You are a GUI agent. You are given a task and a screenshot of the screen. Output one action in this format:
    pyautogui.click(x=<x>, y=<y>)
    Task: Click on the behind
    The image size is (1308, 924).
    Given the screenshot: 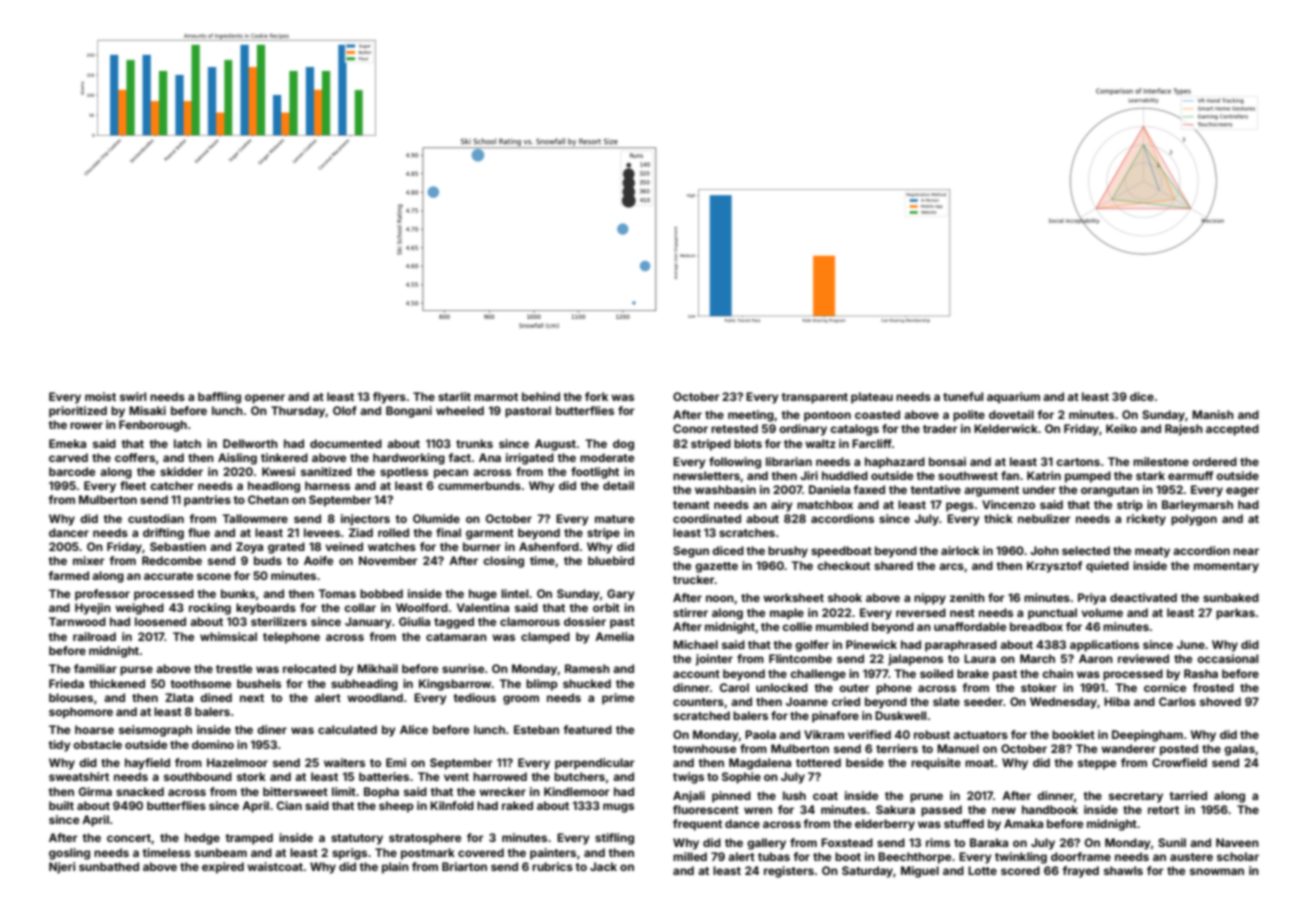 What is the action you would take?
    pyautogui.click(x=541, y=396)
